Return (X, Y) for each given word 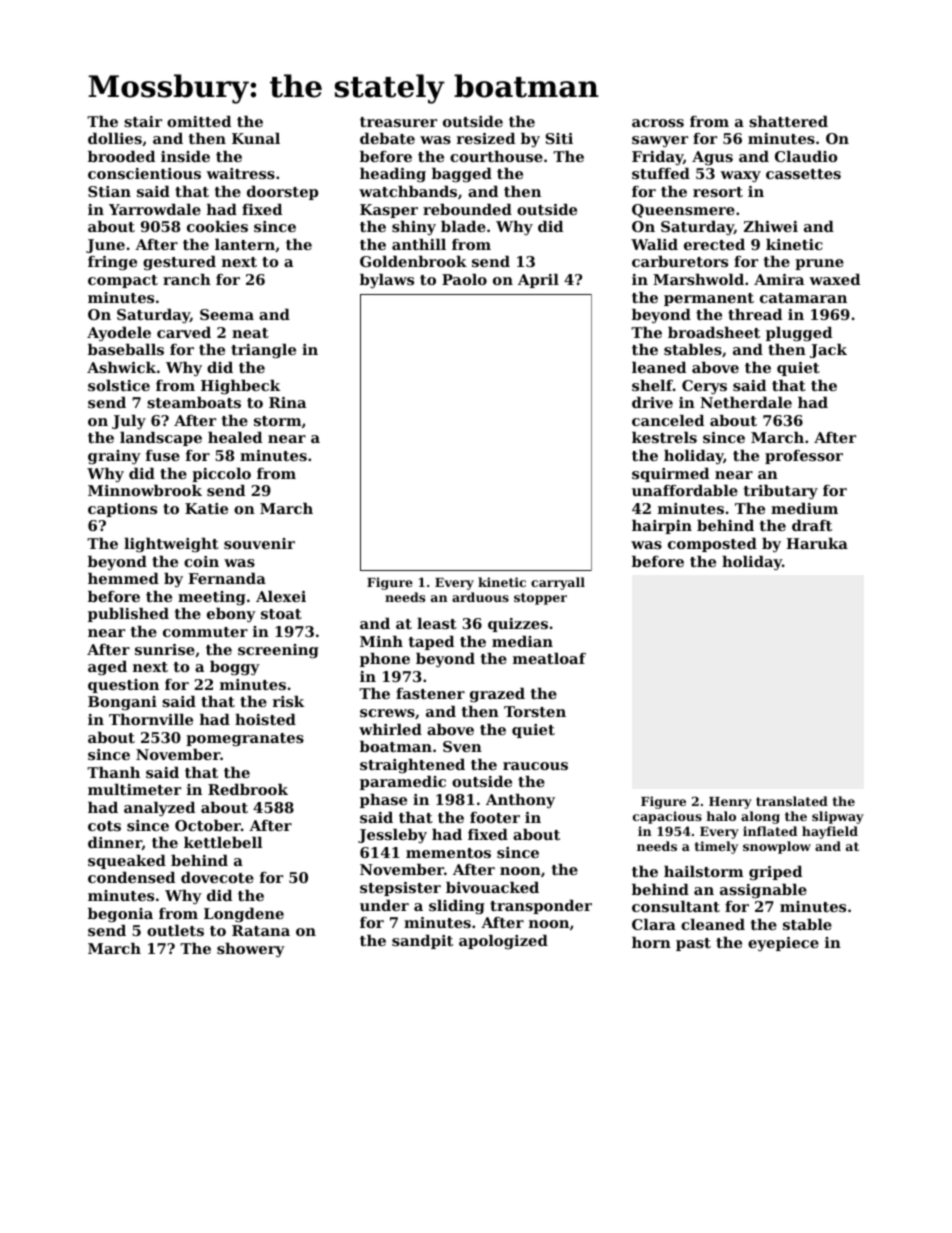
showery (251, 950)
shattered (788, 121)
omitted (199, 121)
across (658, 123)
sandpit (422, 942)
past (693, 944)
